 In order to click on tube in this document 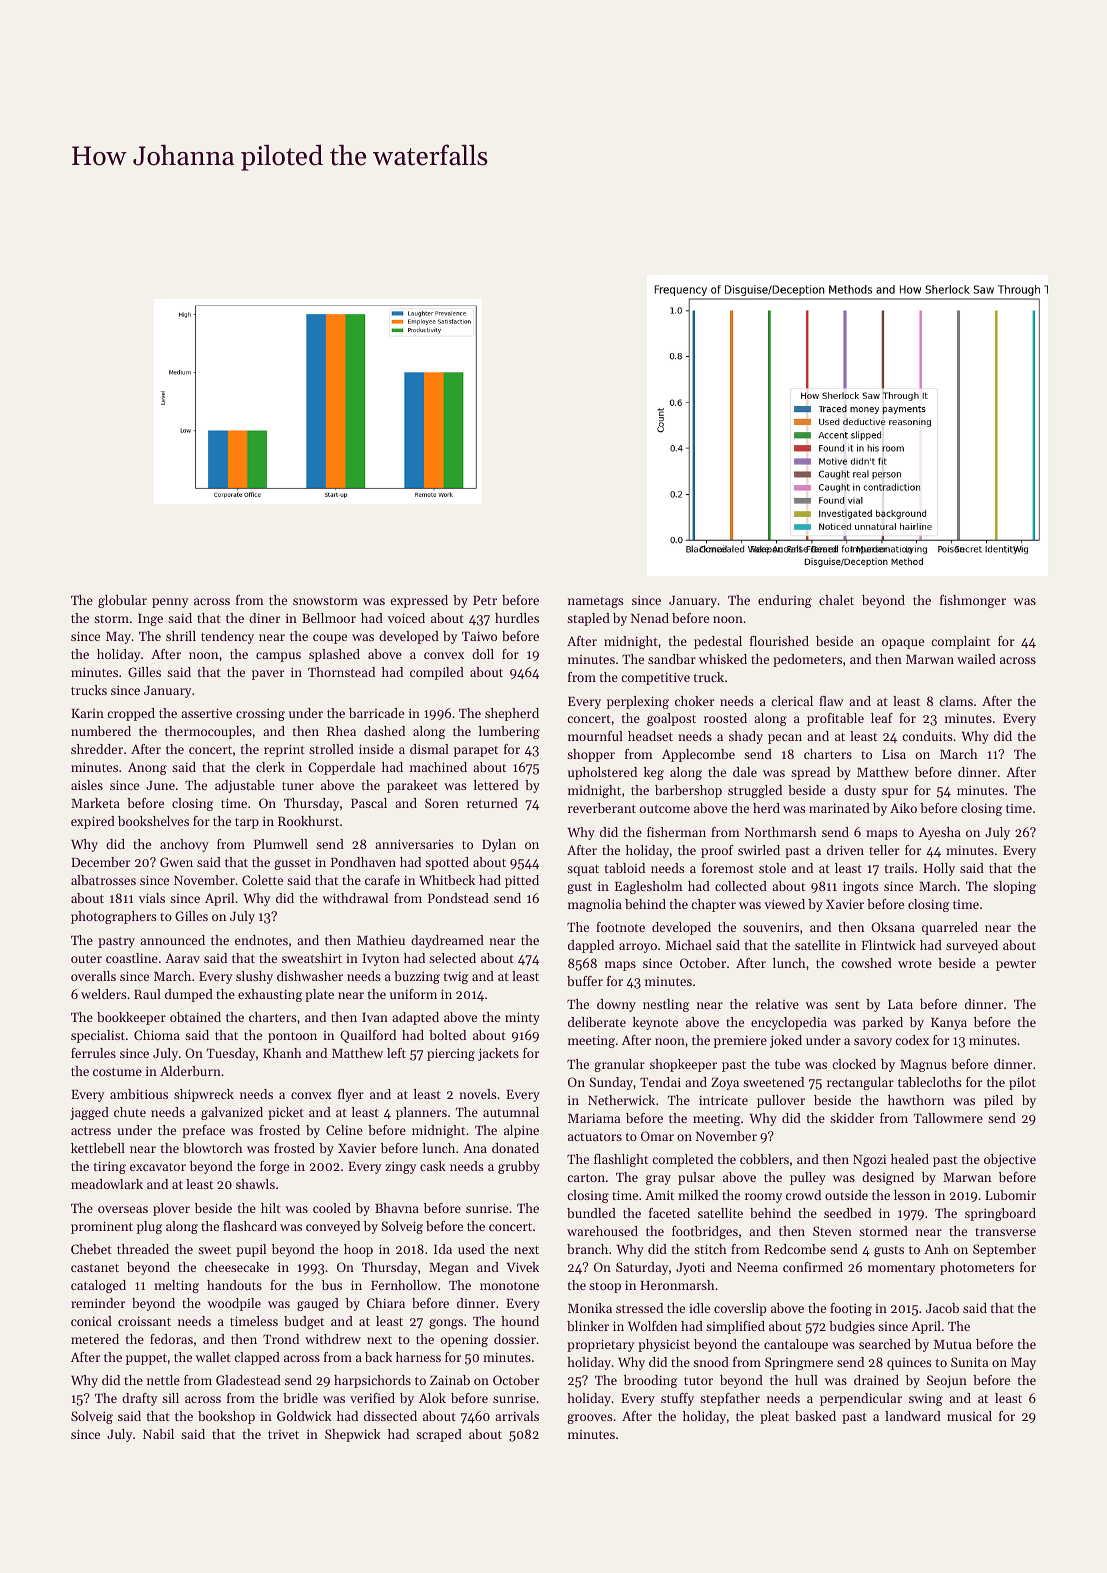, I will do `click(787, 1064)`.
